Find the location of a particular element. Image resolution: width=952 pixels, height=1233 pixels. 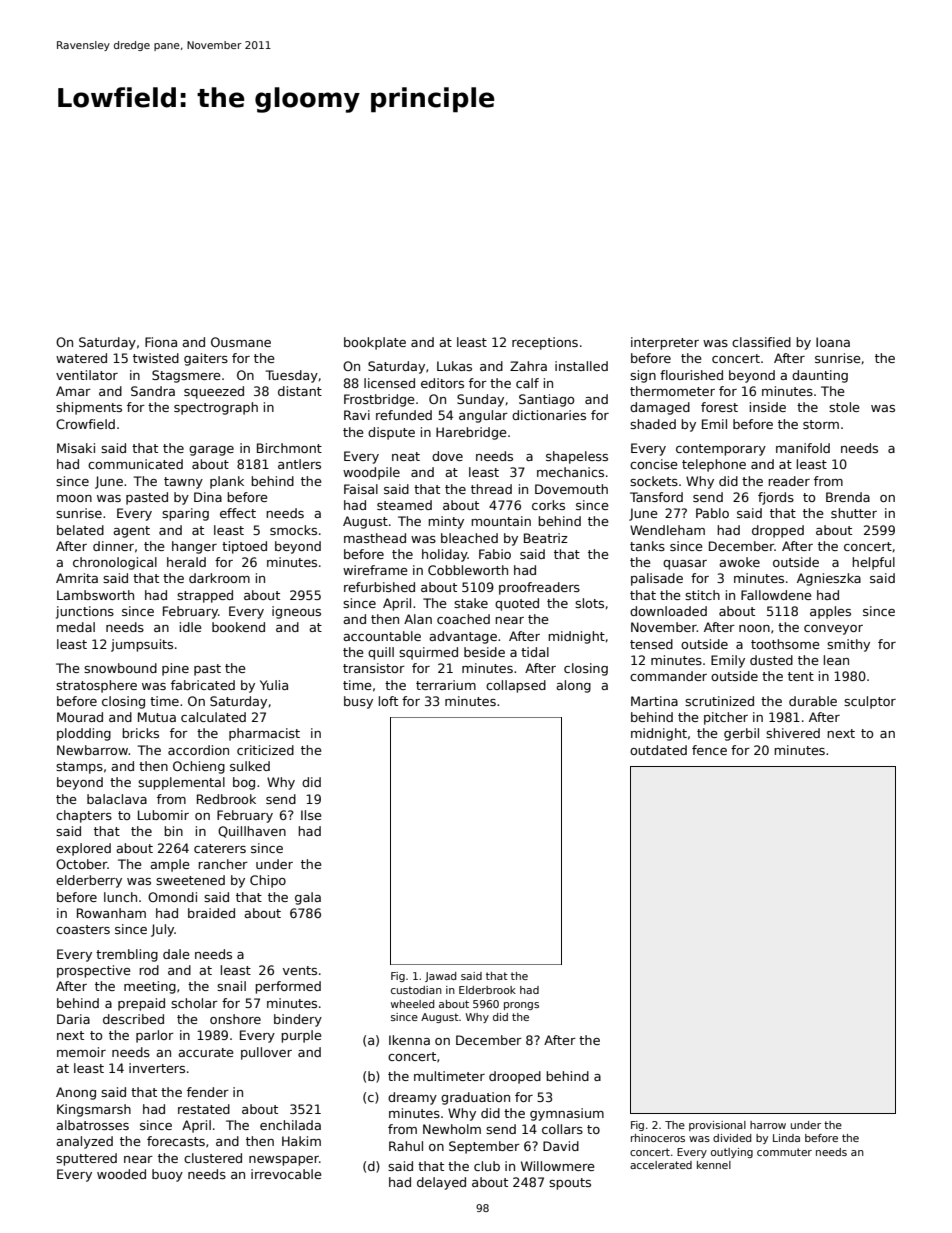

squirmed is located at coordinates (428, 653).
